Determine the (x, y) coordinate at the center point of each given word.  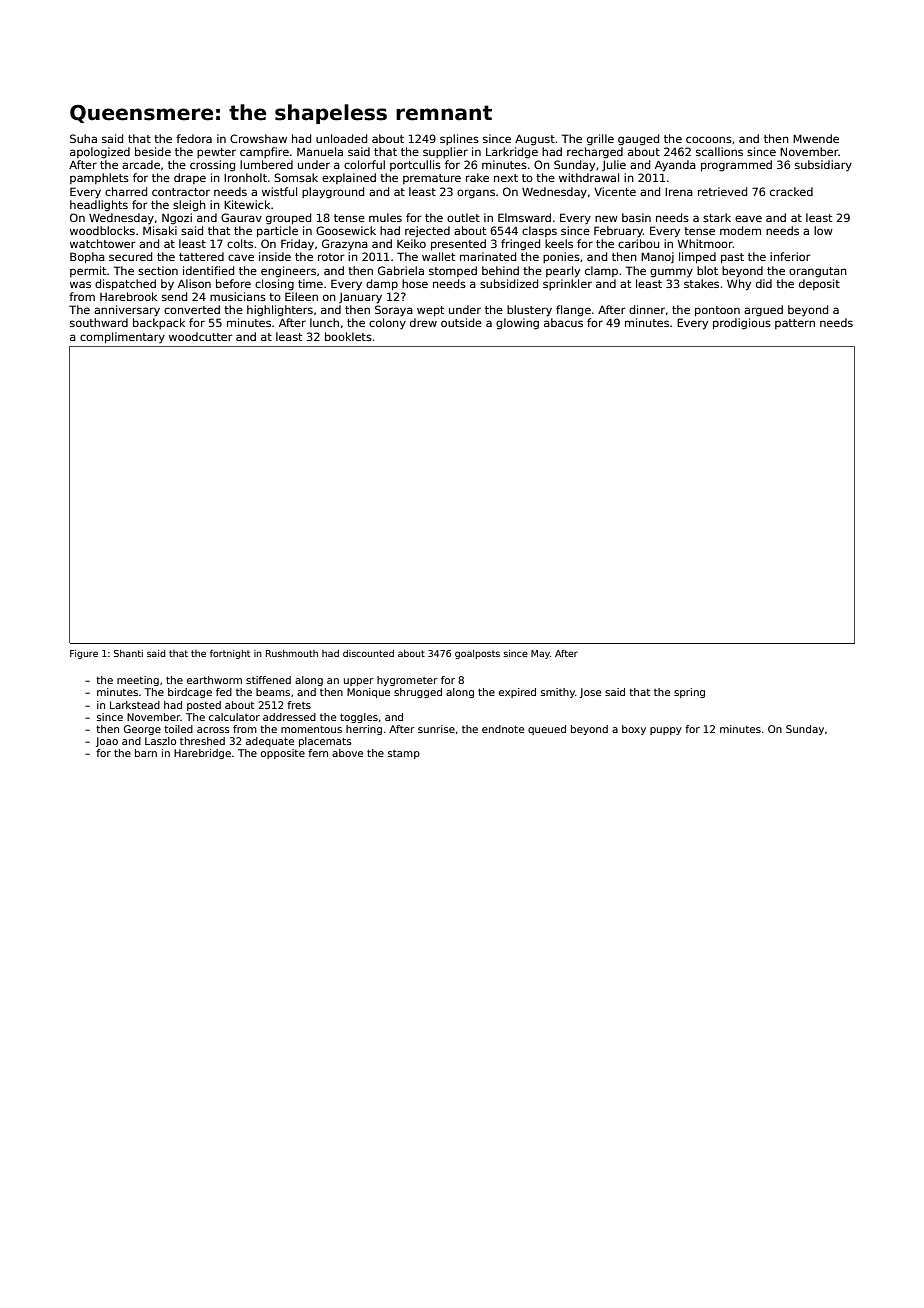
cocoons (709, 139)
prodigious (742, 324)
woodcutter (200, 336)
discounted (368, 653)
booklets (348, 336)
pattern (795, 324)
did (764, 283)
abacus (563, 322)
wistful (279, 191)
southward (99, 322)
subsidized (509, 283)
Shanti (128, 653)
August (535, 140)
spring (689, 693)
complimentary (122, 337)
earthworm (214, 680)
